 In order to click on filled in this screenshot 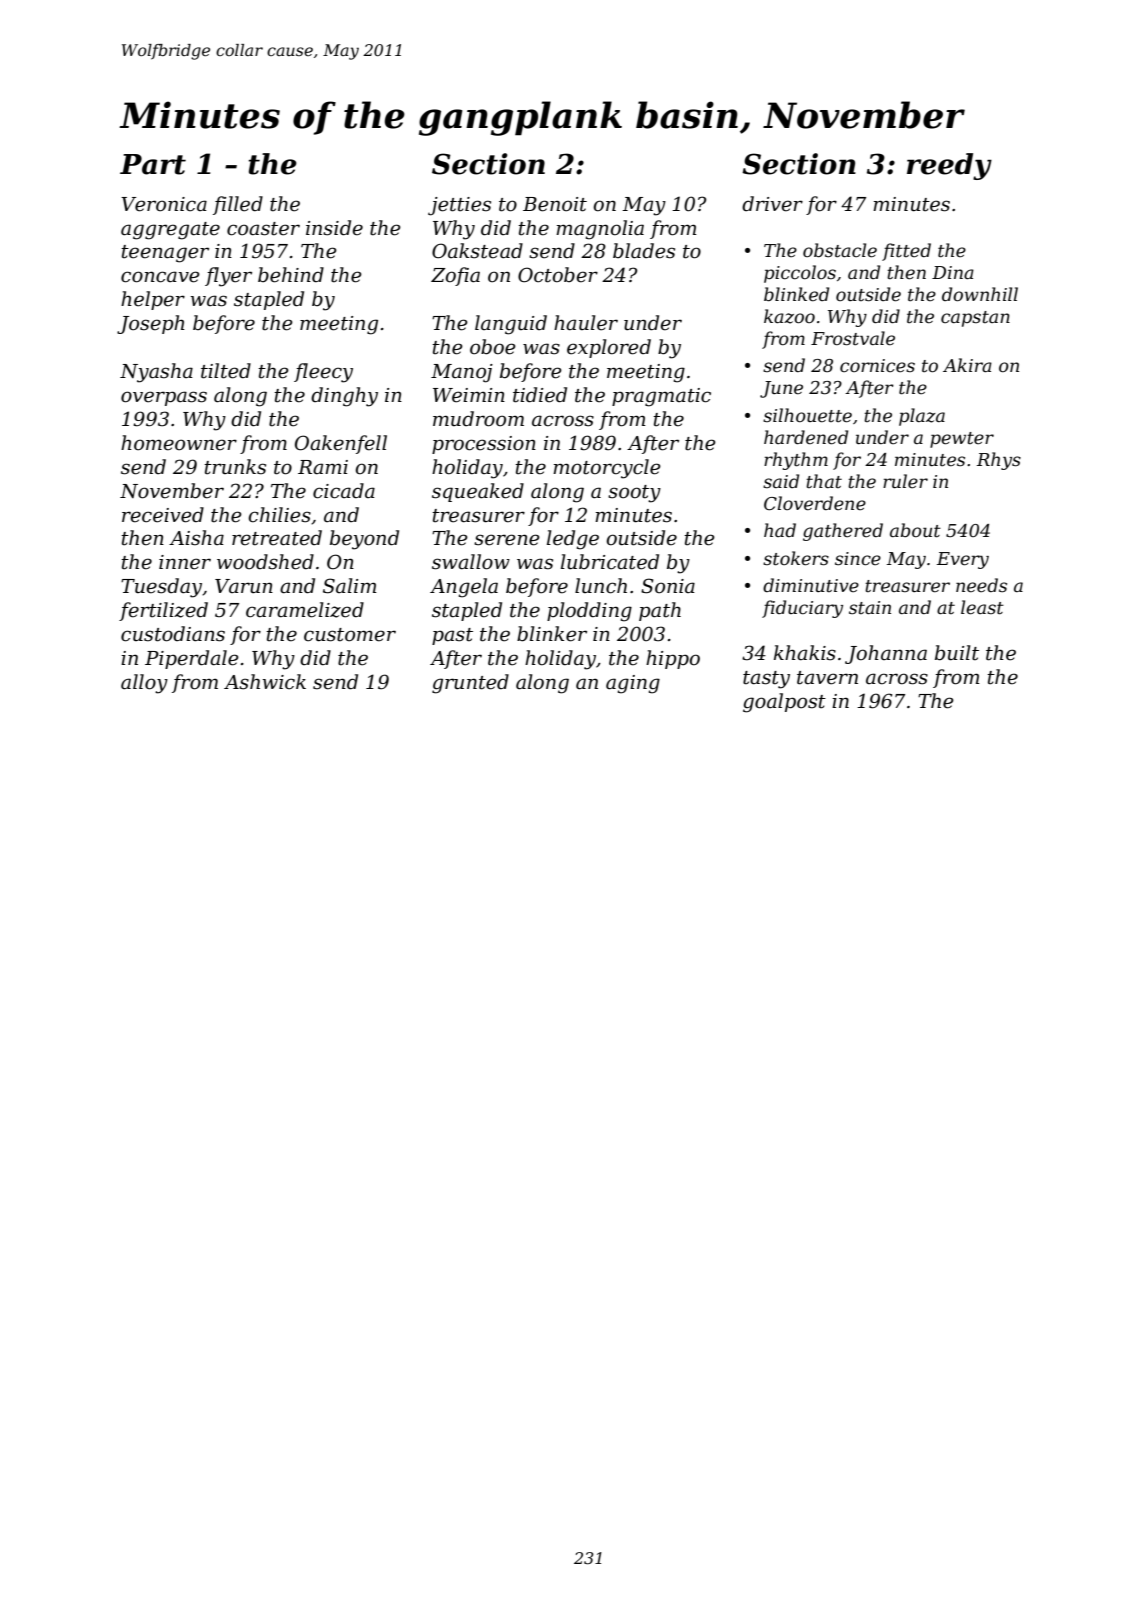, I will do `click(238, 205)`.
